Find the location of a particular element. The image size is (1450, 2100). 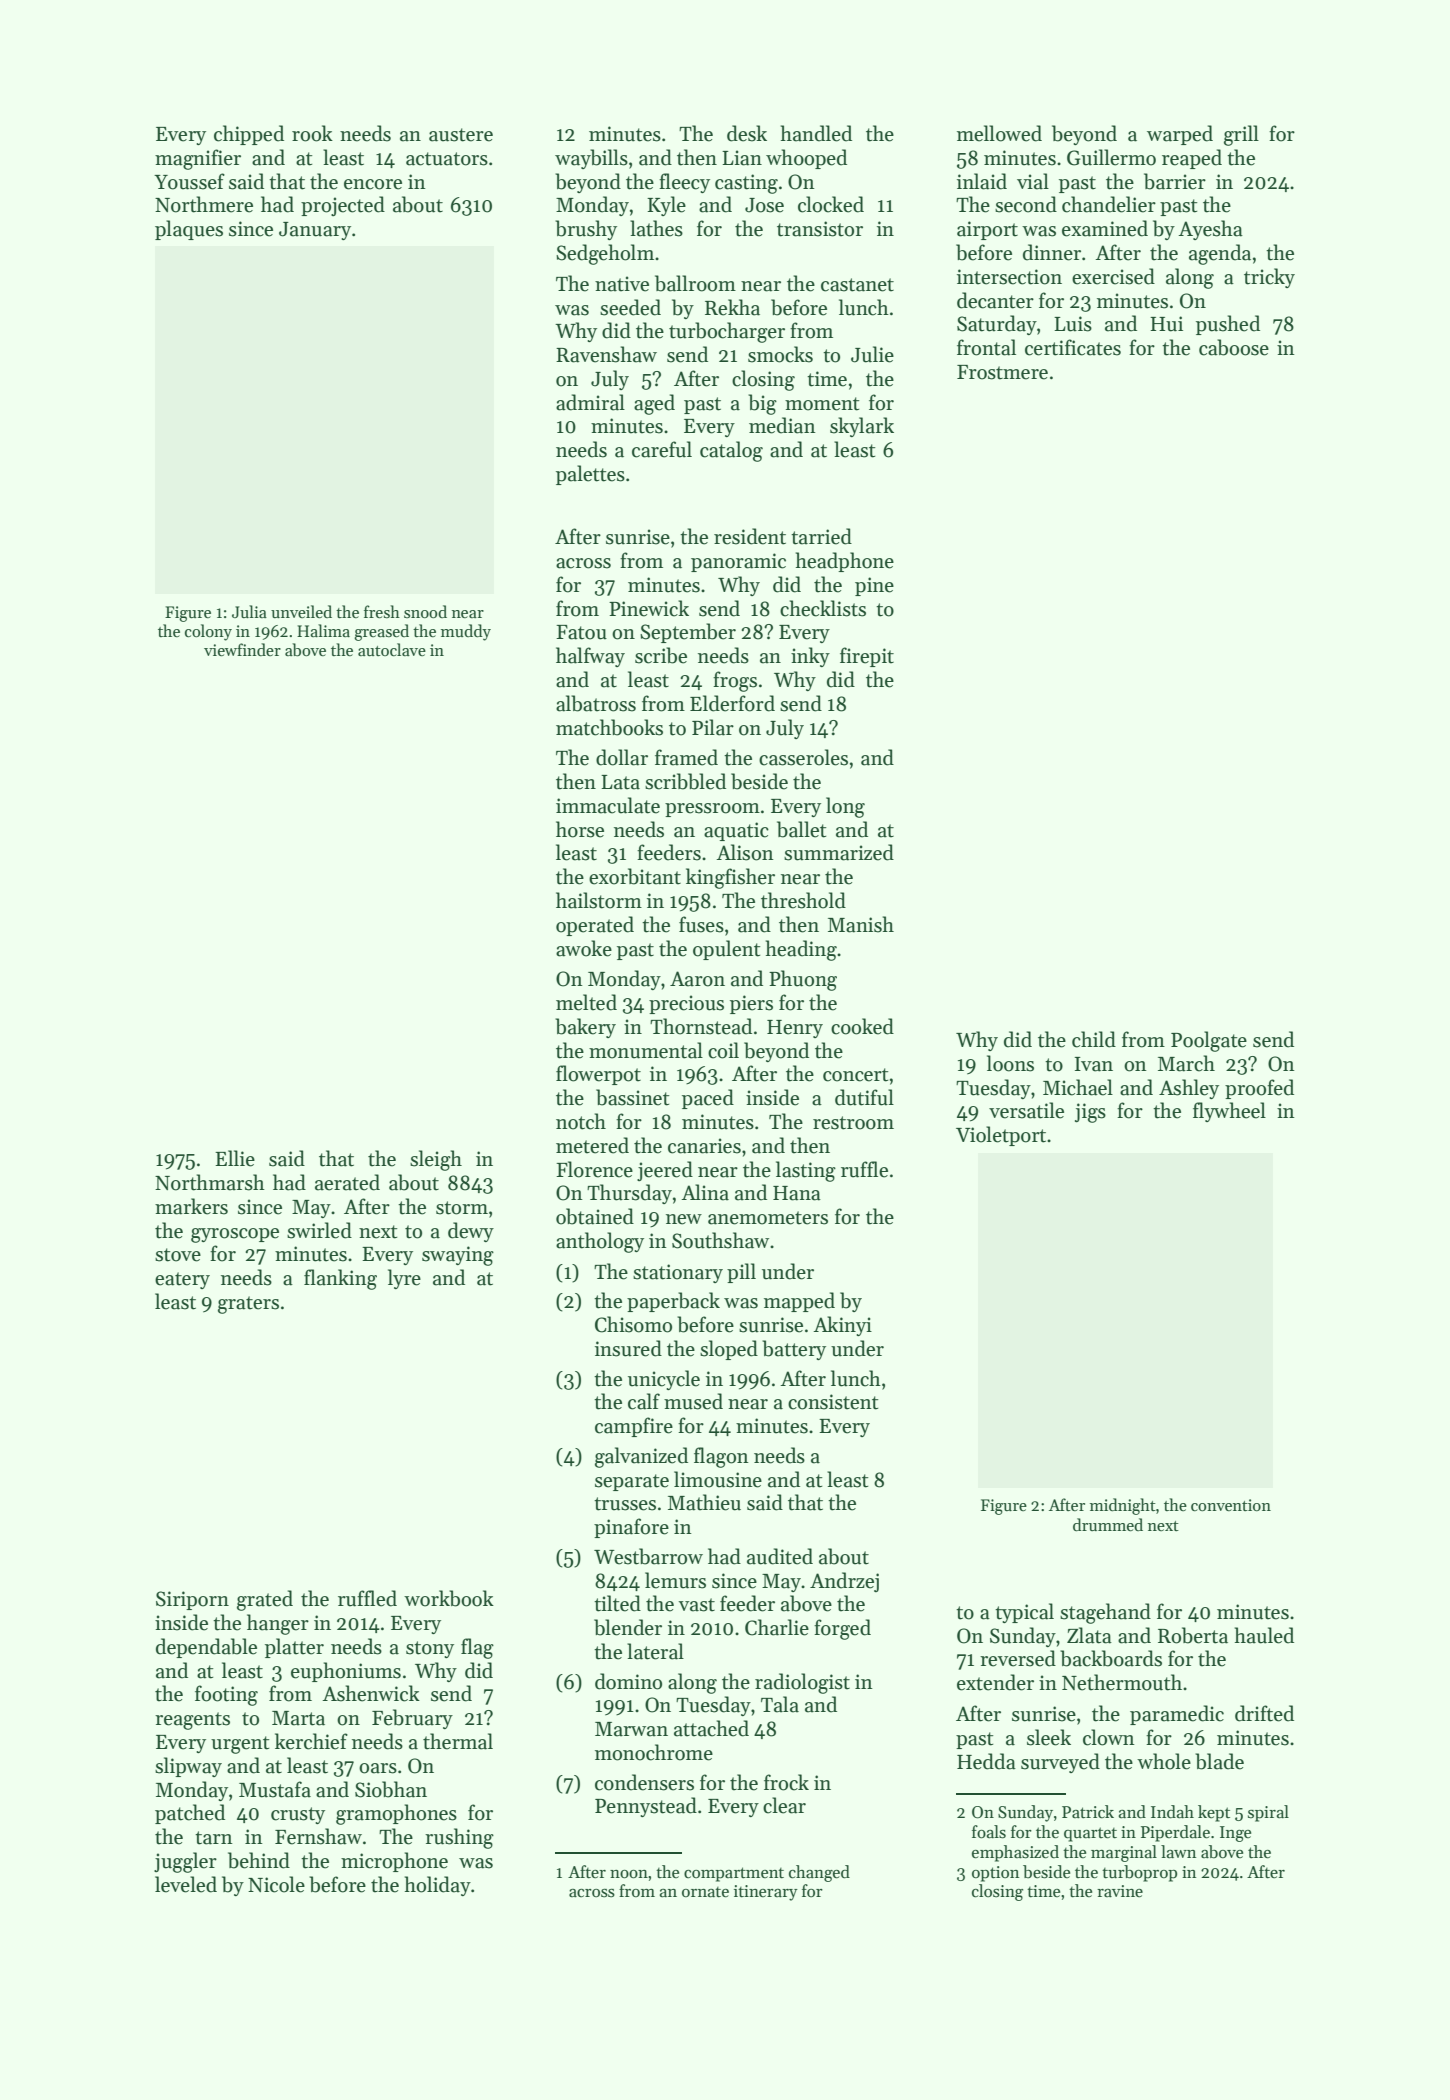

paramedic is located at coordinates (1177, 1715).
